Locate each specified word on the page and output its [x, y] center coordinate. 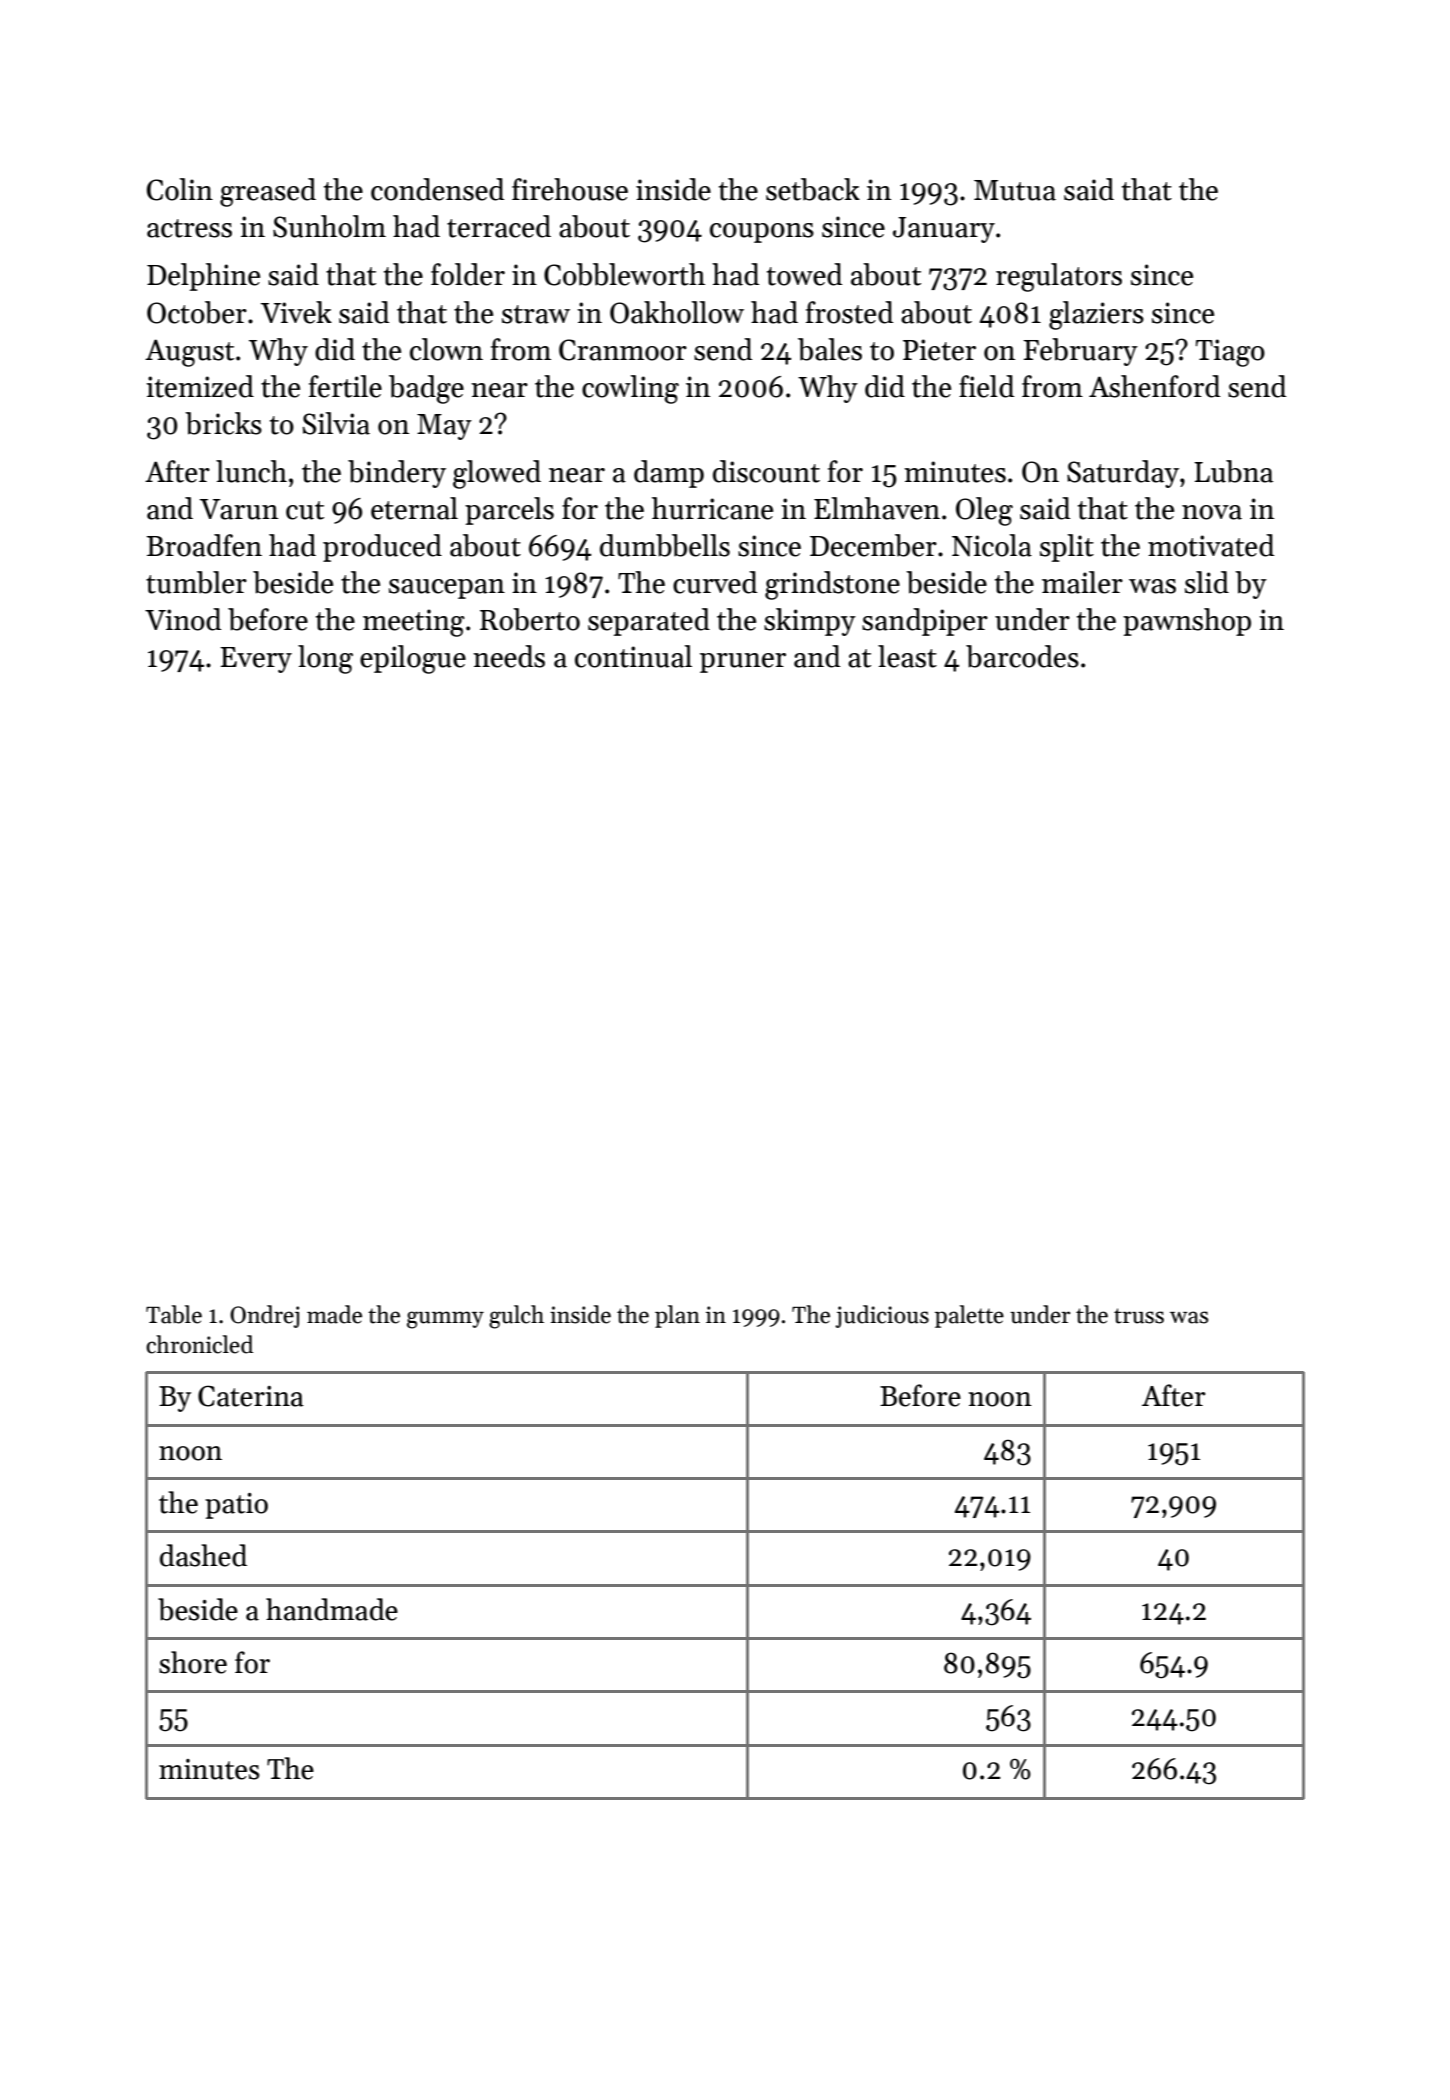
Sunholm [329, 226]
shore [193, 1662]
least [907, 656]
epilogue [413, 659]
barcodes [1022, 656]
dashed [203, 1555]
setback [813, 189]
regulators [1059, 277]
